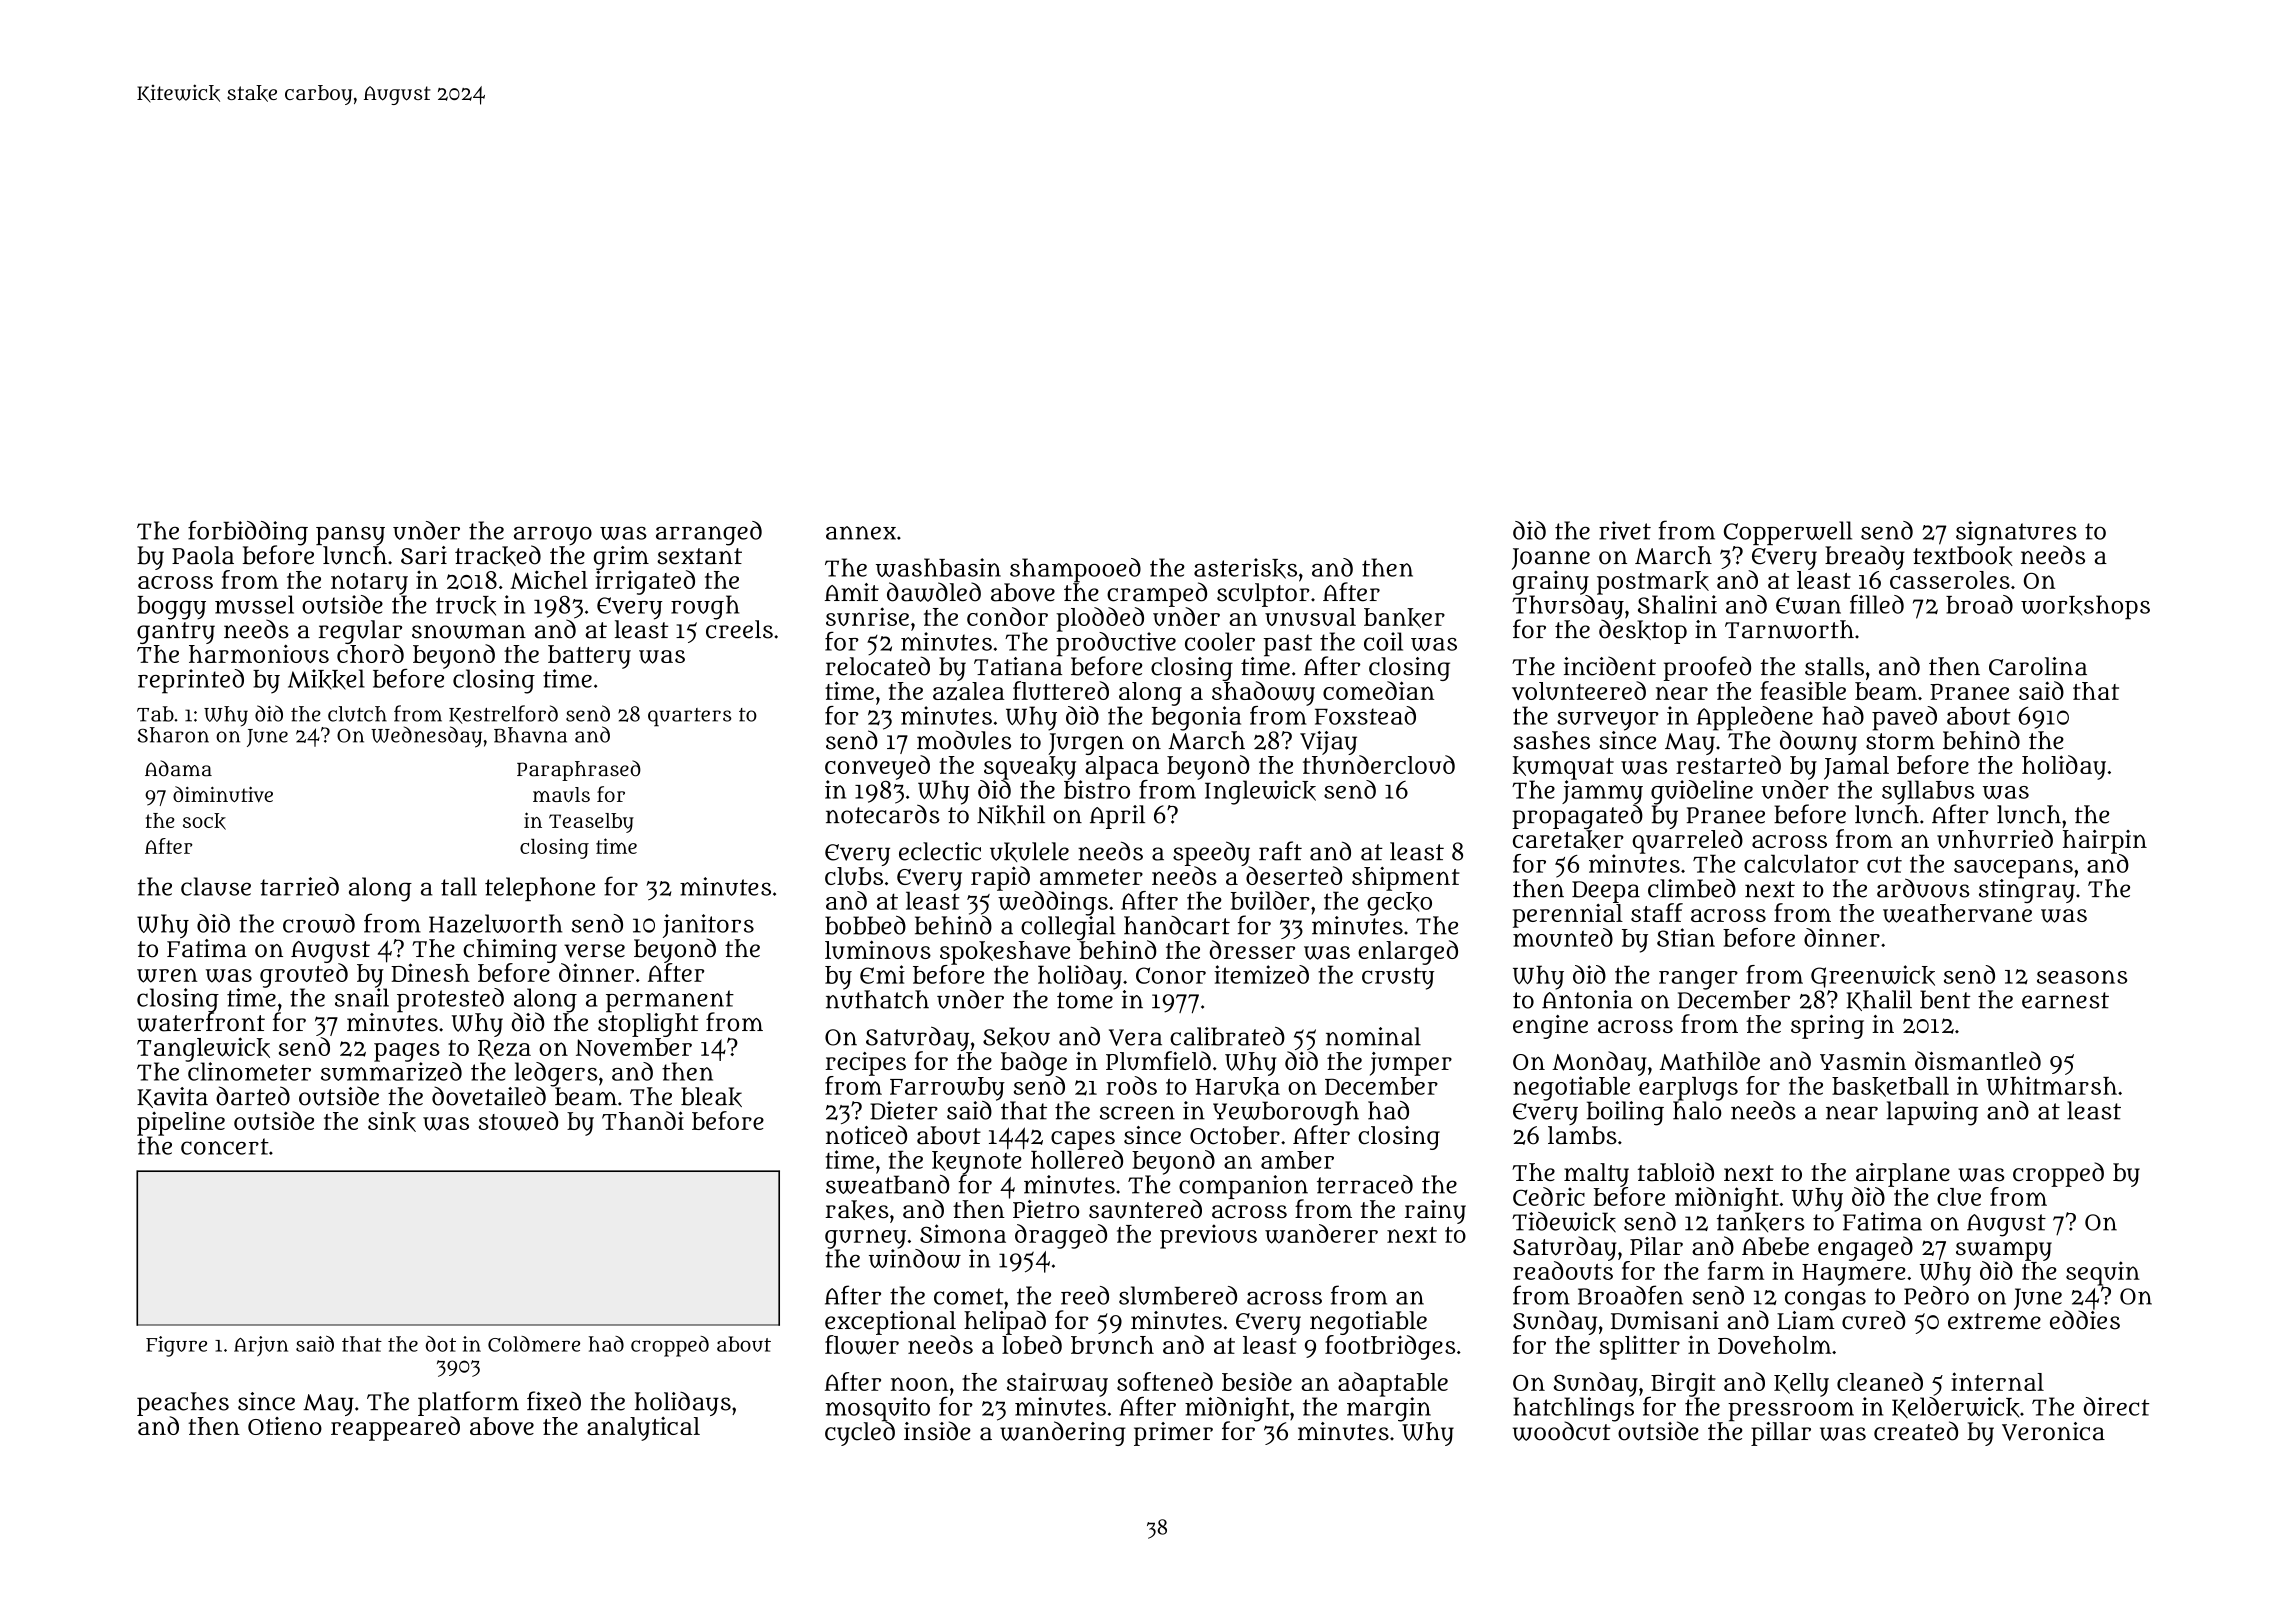 Image resolution: width=2292 pixels, height=1620 pixels. I want to click on stingray, so click(2027, 891).
